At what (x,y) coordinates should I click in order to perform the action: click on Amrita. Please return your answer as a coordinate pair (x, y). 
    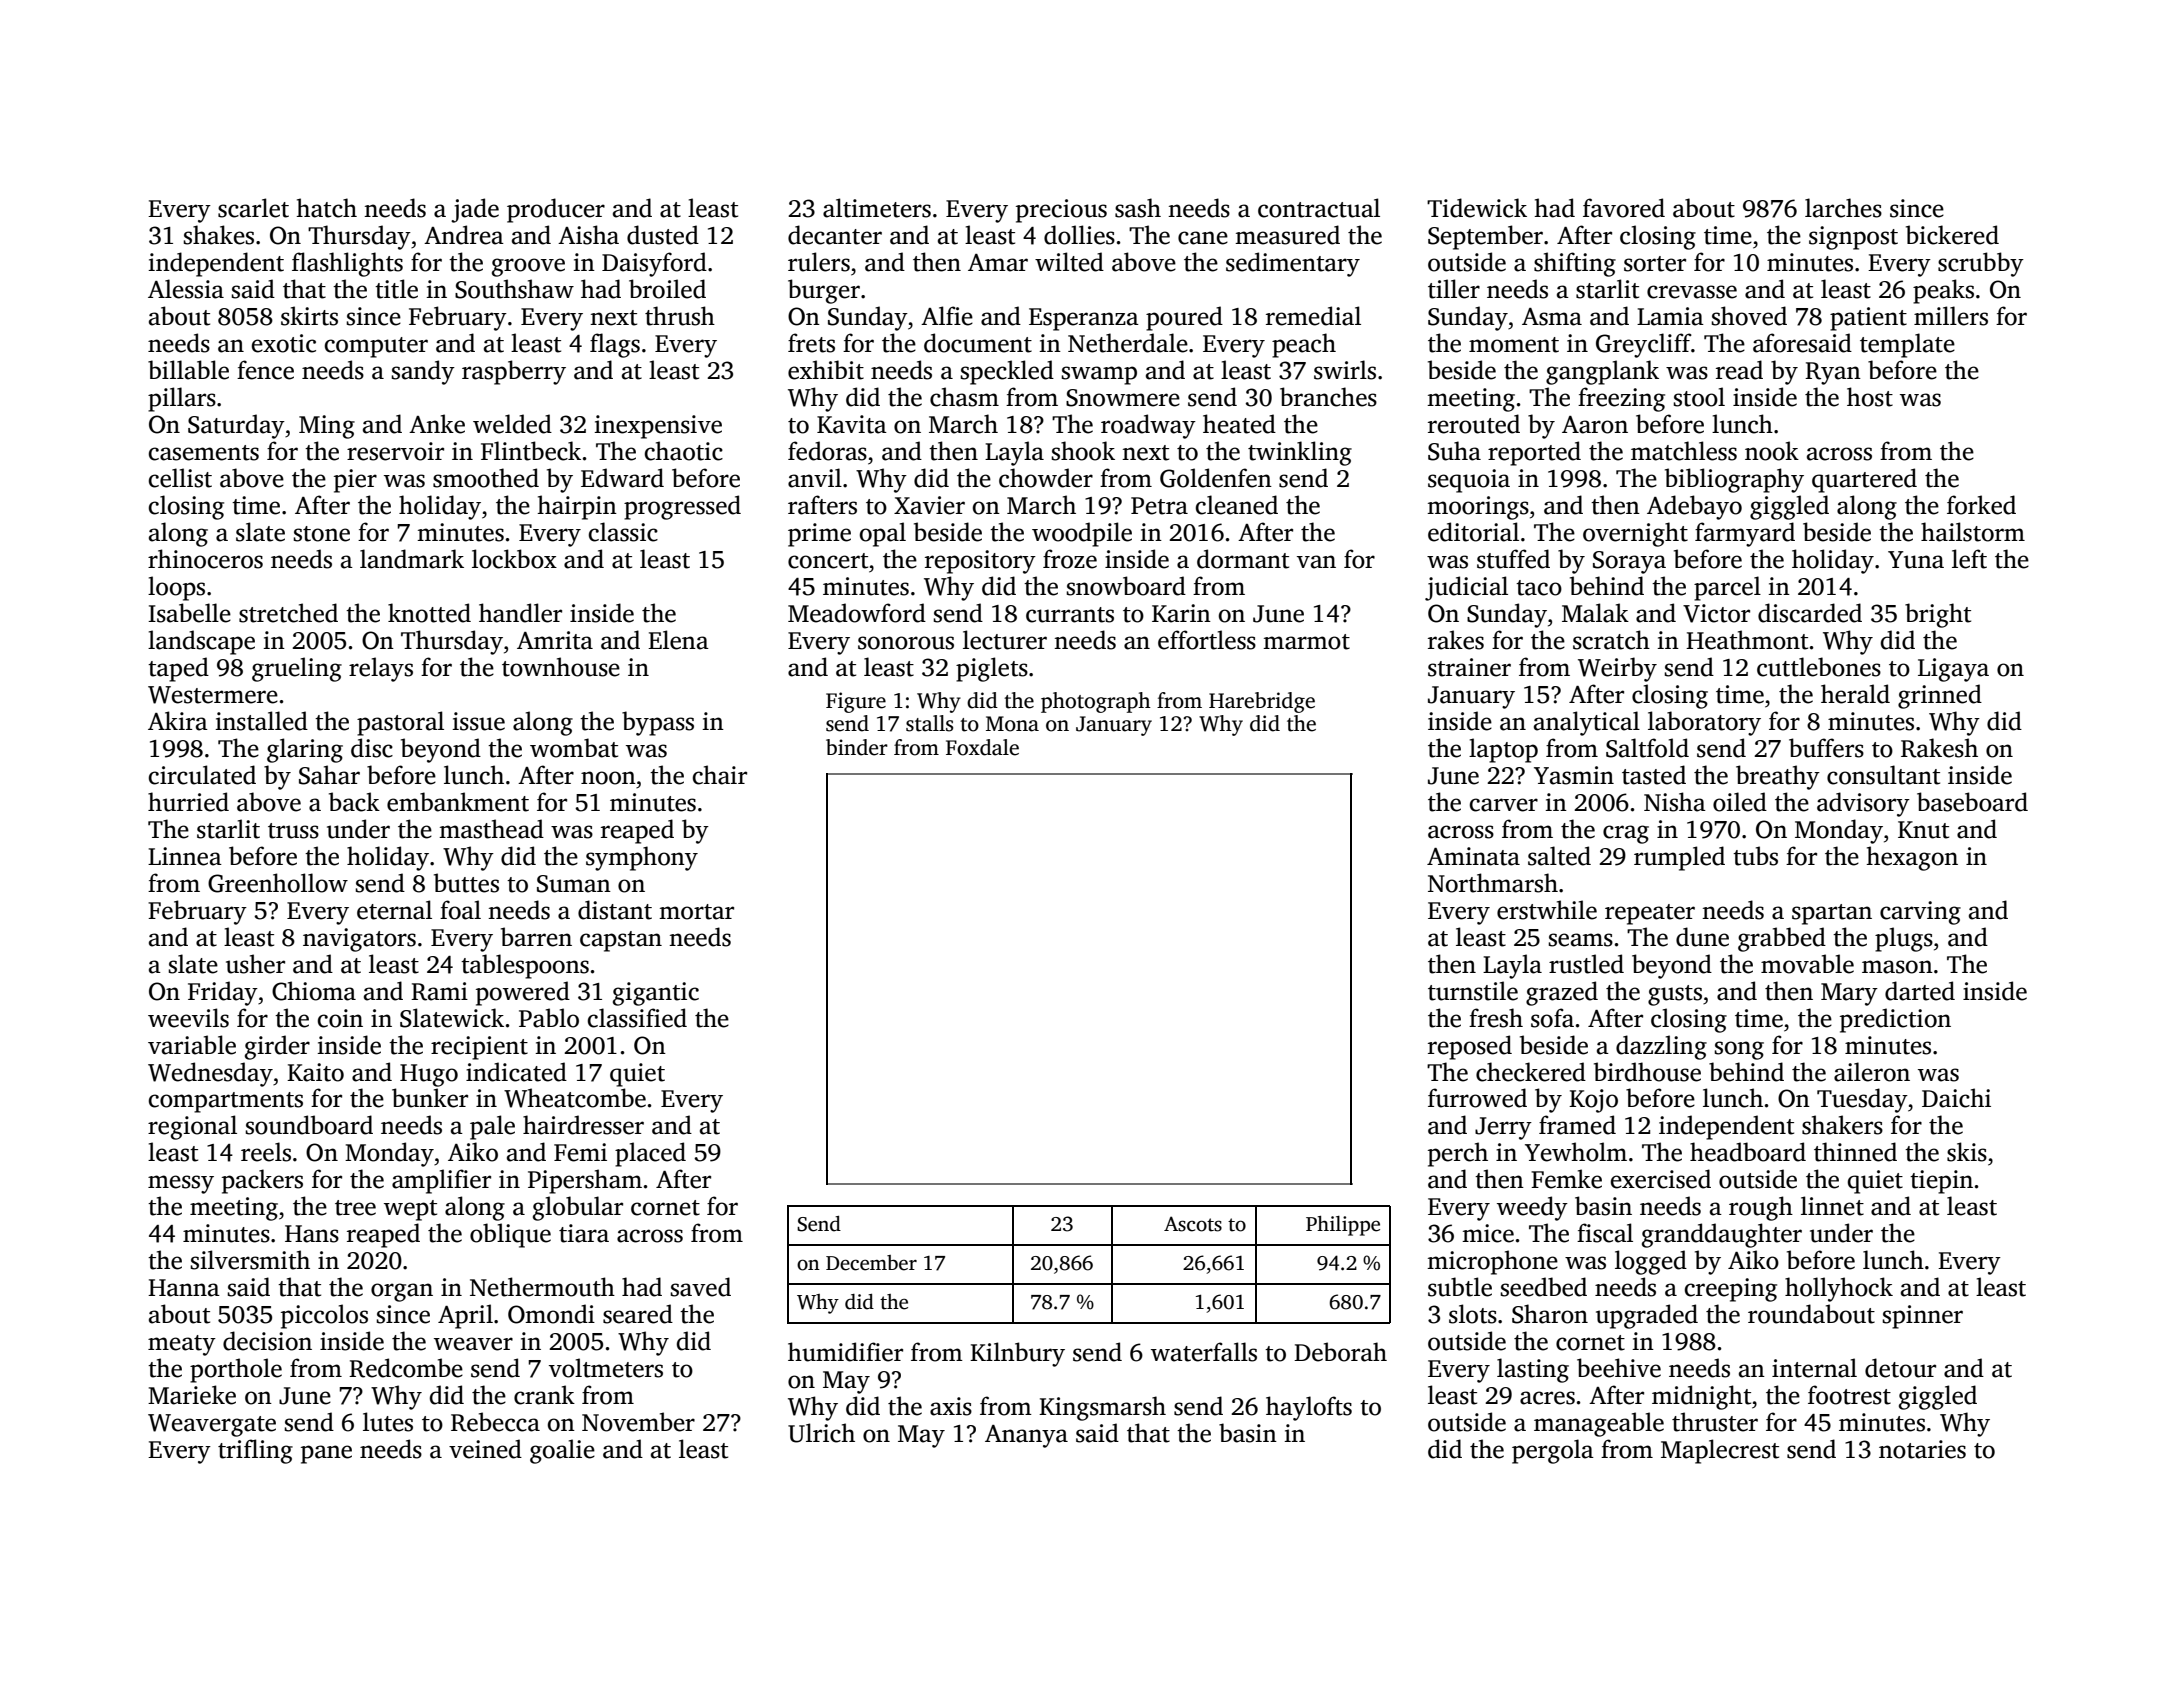
    Looking at the image, I should click on (555, 640).
